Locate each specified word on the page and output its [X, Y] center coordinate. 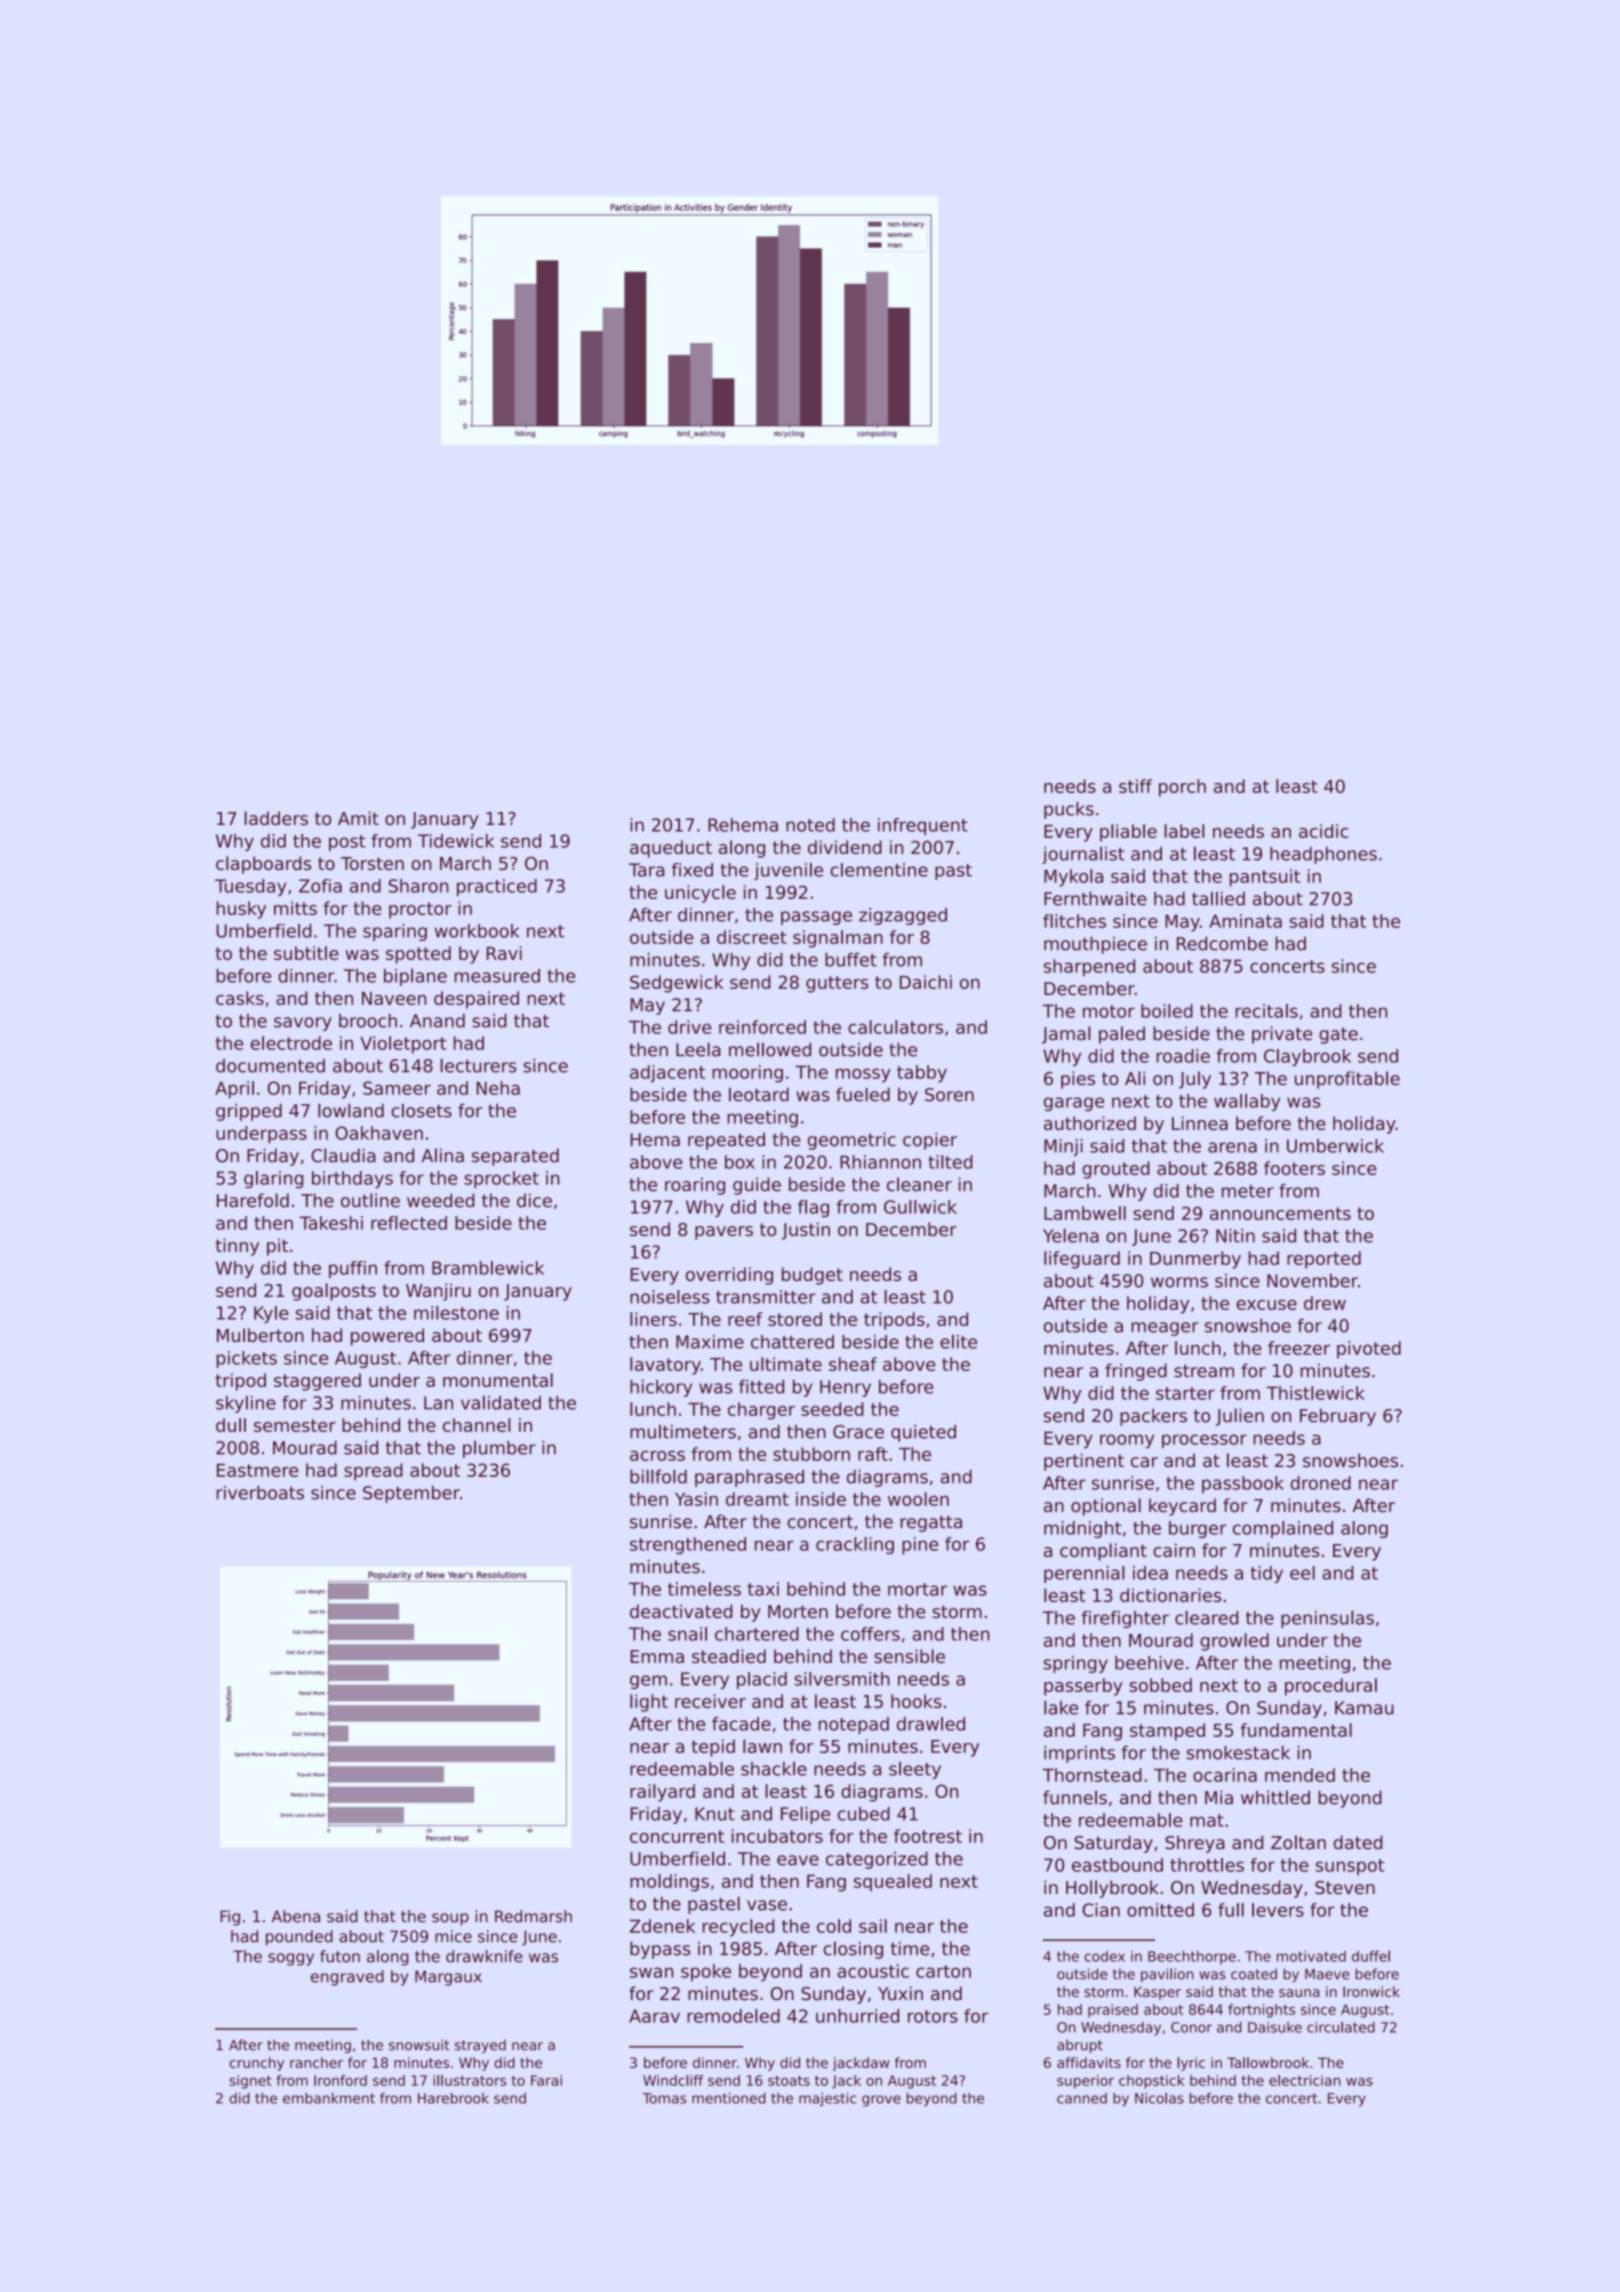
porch [1182, 788]
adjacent [667, 1074]
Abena [296, 1916]
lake [1061, 1708]
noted [810, 825]
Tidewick [456, 841]
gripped [249, 1112]
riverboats [260, 1493]
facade [741, 1724]
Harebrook [453, 2098]
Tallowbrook [1268, 2062]
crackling [855, 1546]
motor [1109, 1011]
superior [1085, 2082]
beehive [1149, 1663]
